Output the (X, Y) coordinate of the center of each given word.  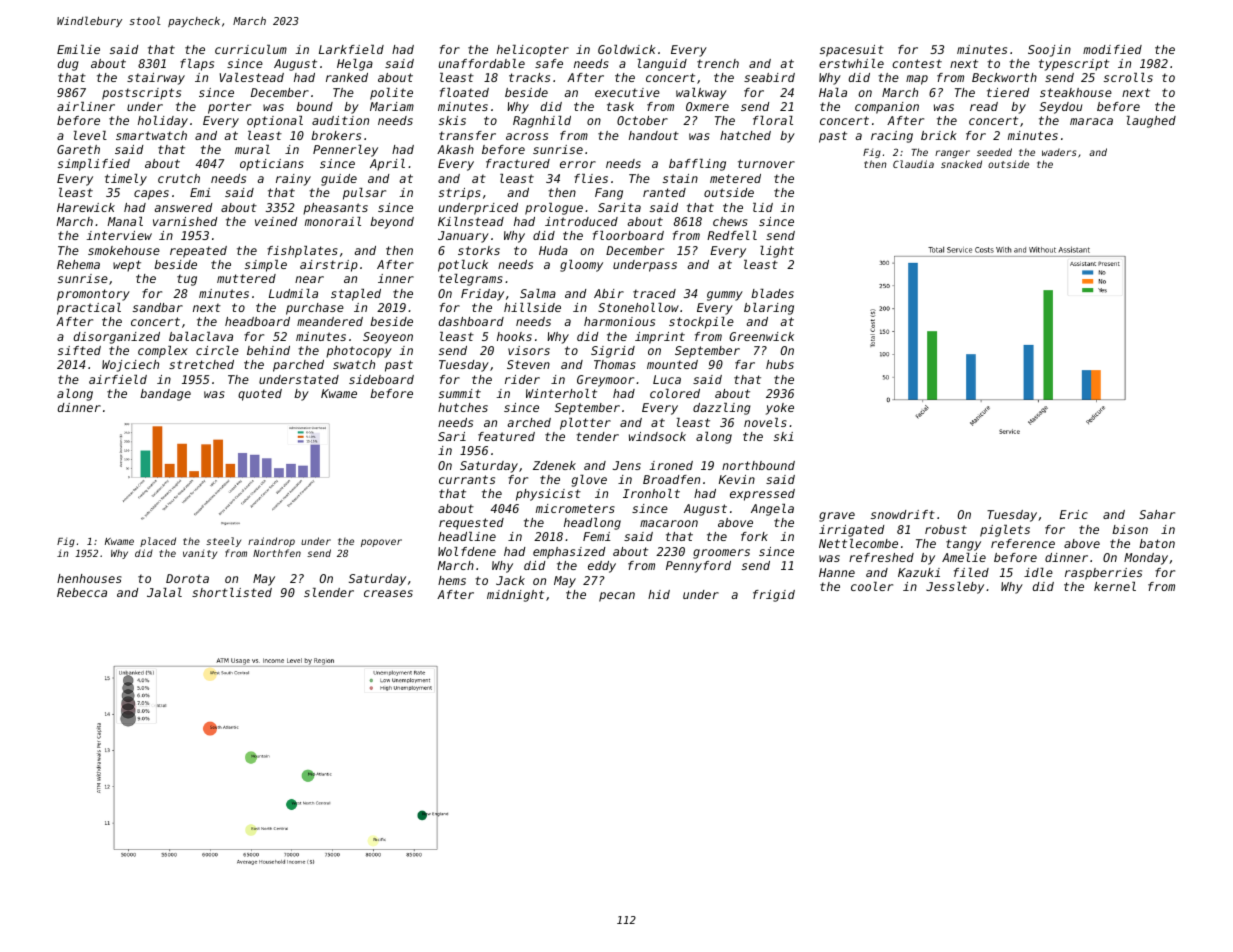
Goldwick (627, 49)
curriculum (251, 49)
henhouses (89, 578)
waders (1059, 152)
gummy (725, 296)
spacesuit (852, 51)
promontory (93, 295)
